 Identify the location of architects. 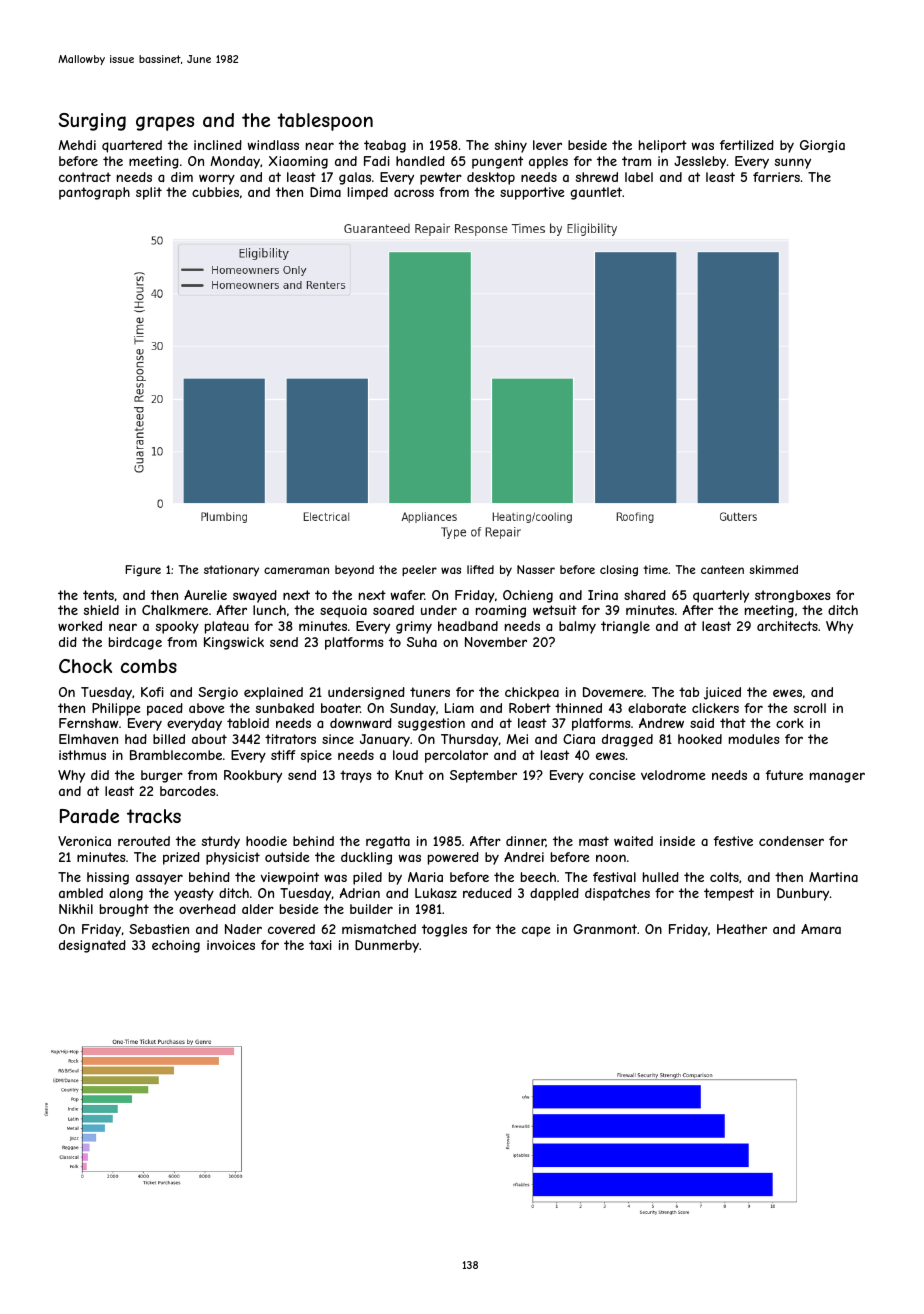
(787, 626).
